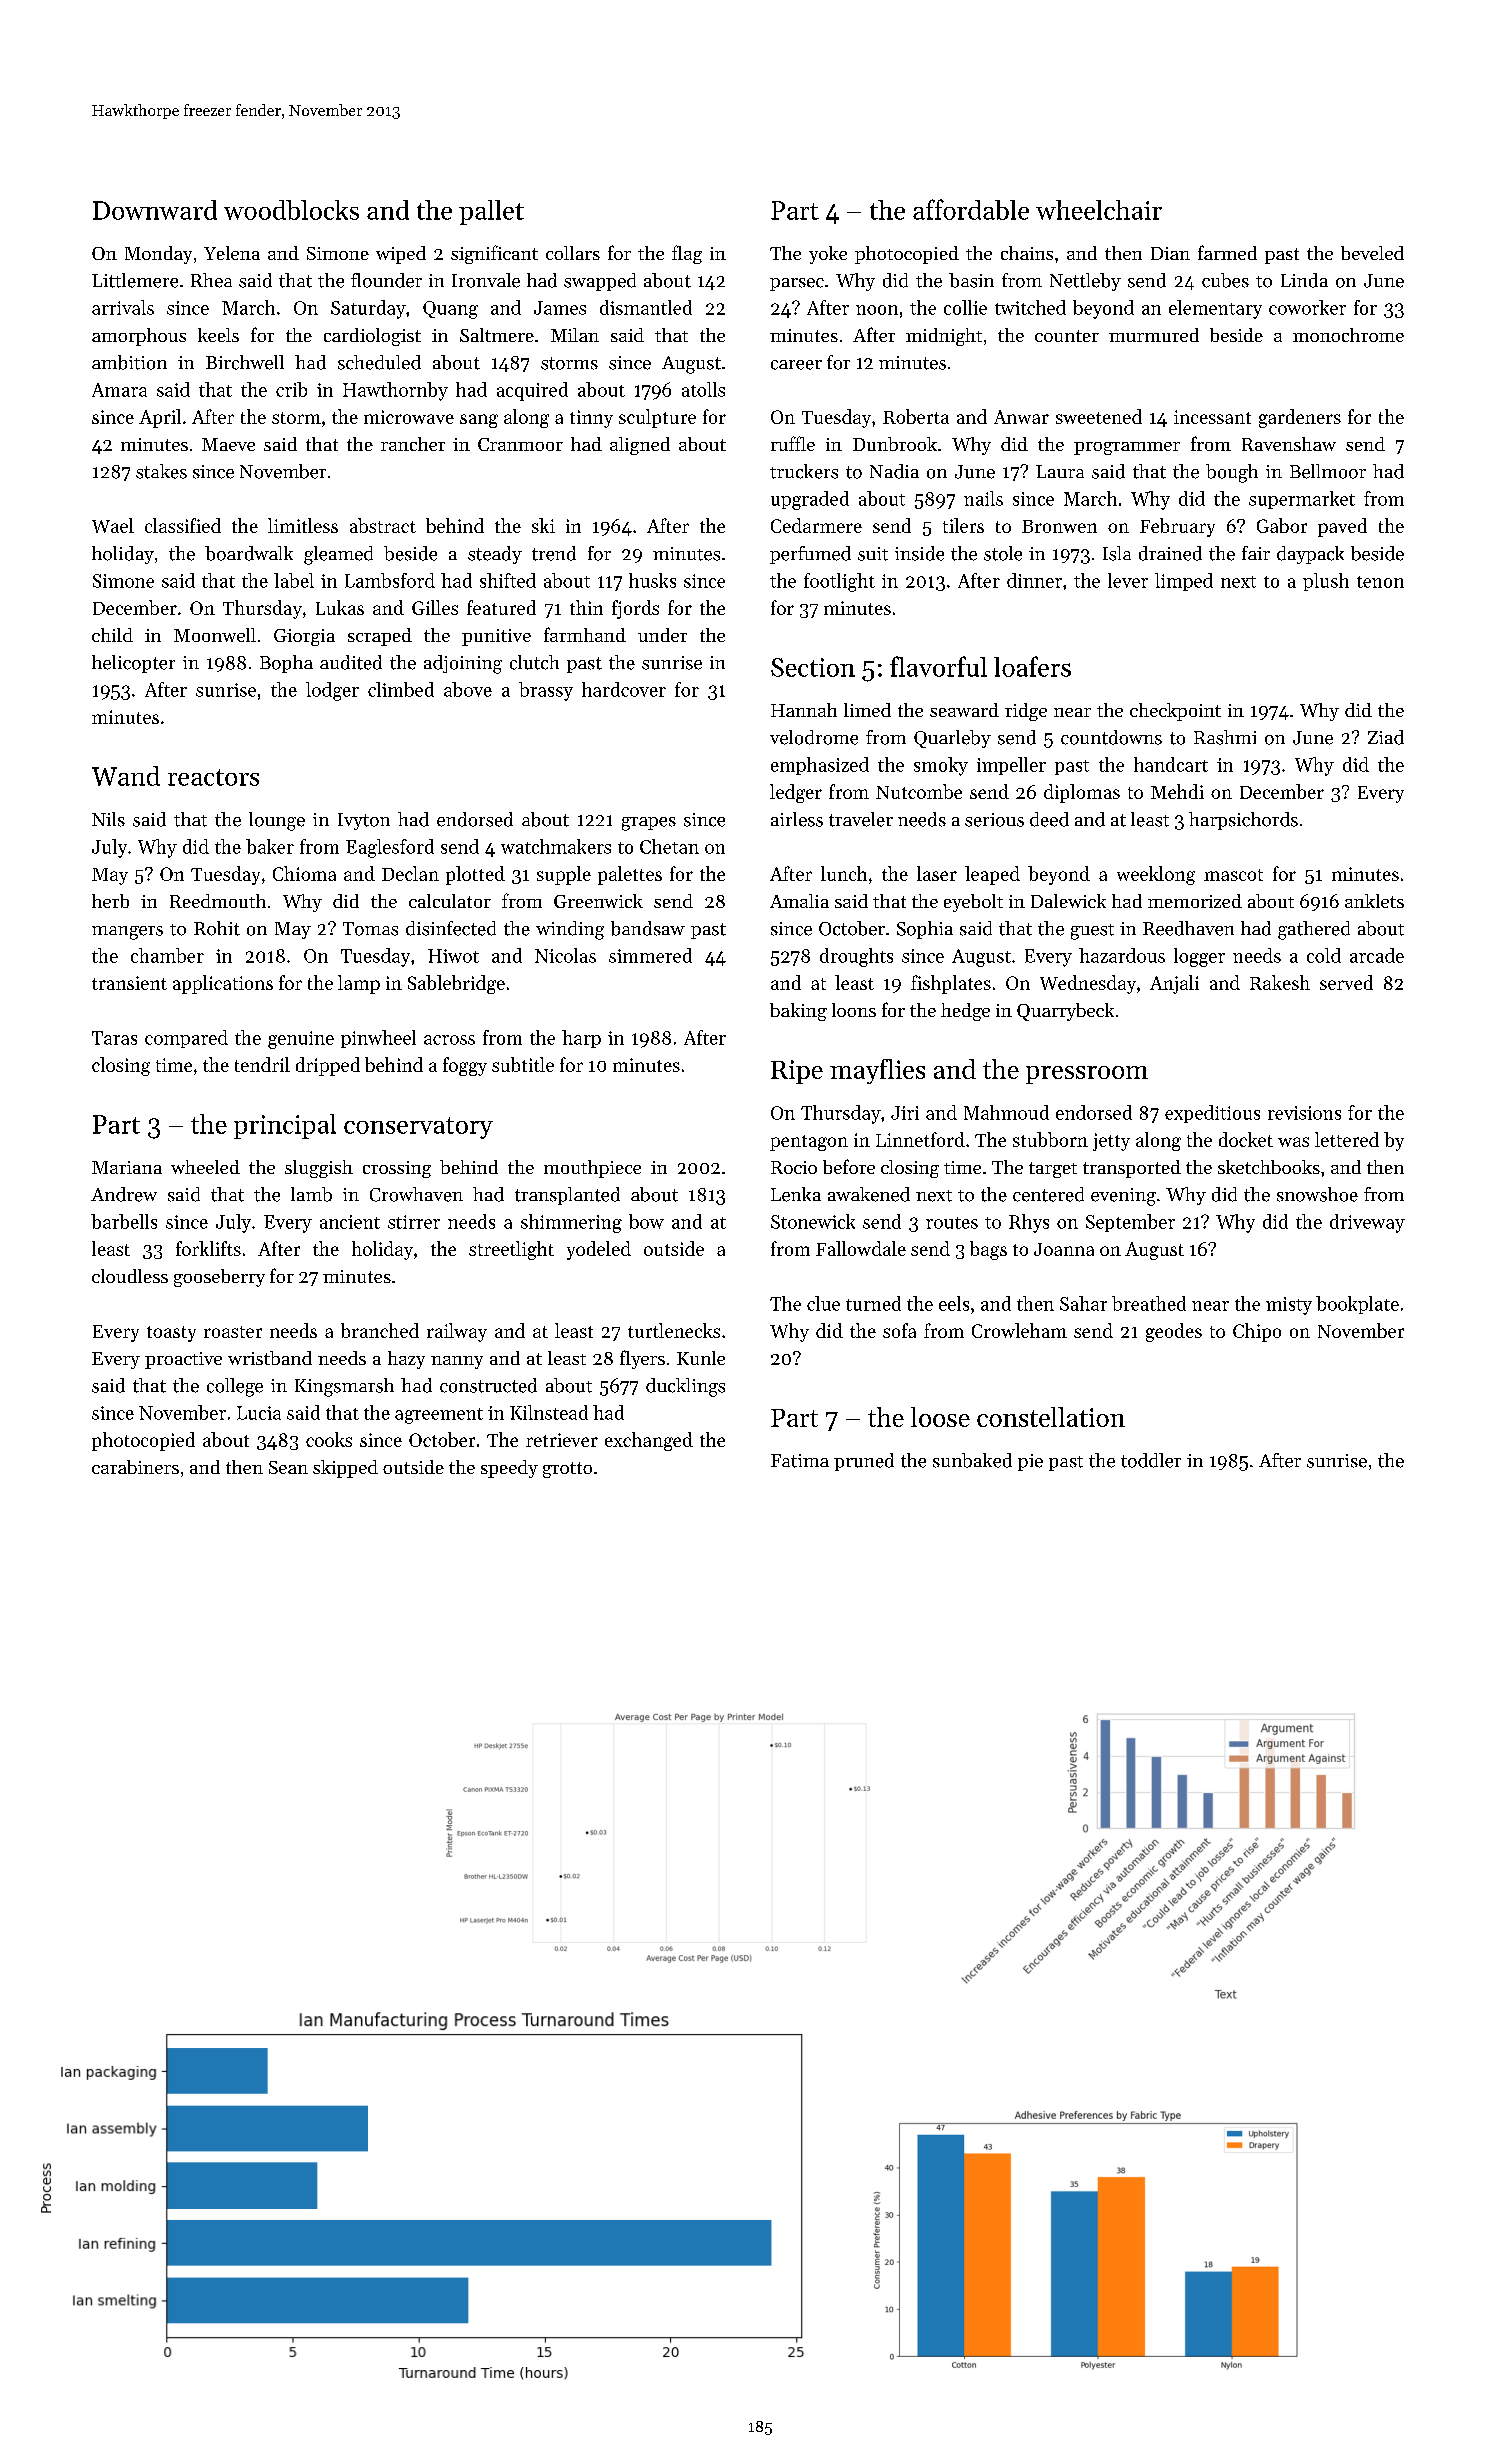 This page has width=1496, height=2464. Describe the element at coordinates (133, 664) in the page. I see `helicopter` at that location.
